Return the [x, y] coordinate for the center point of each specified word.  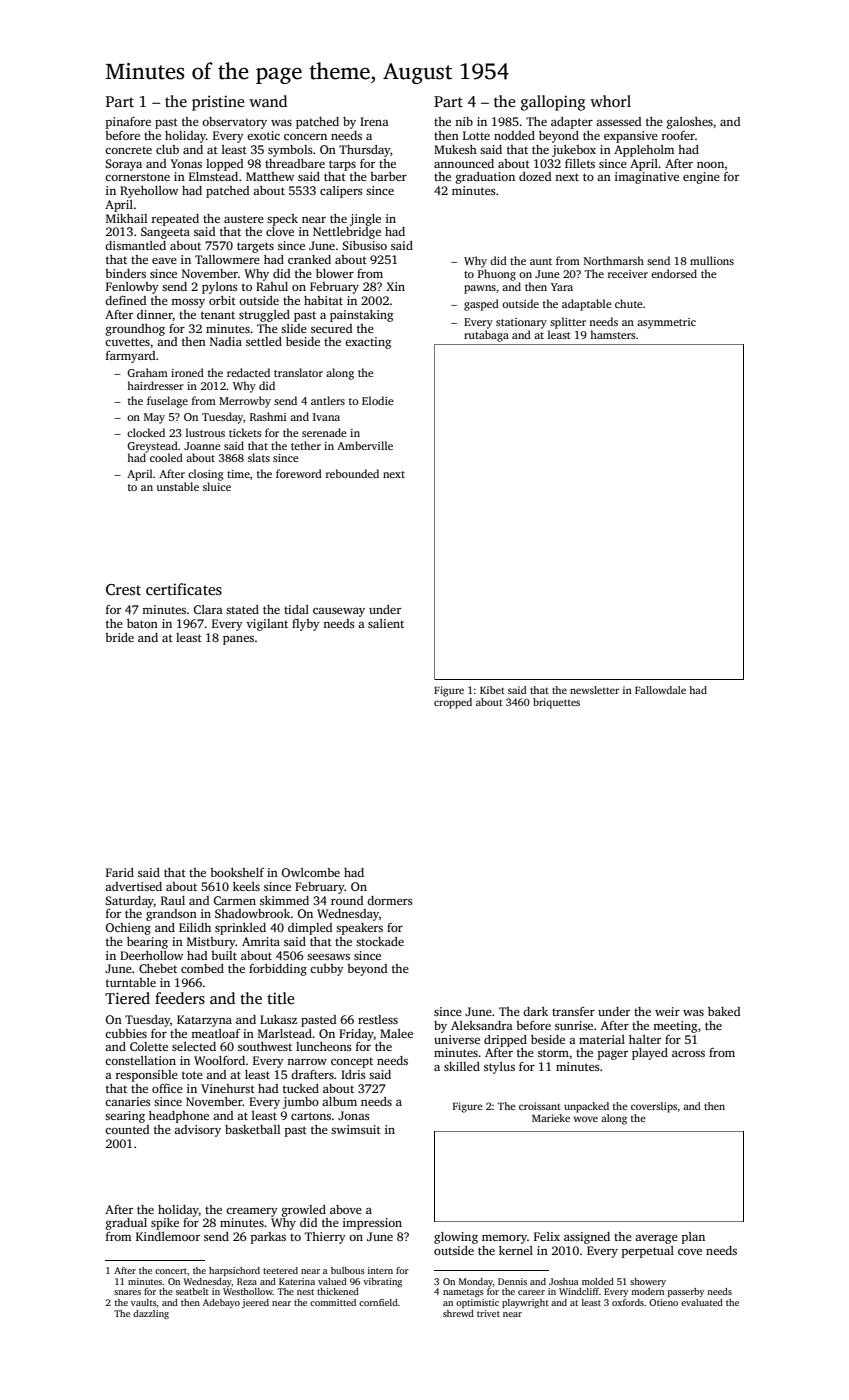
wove [586, 1119]
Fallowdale [660, 690]
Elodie [378, 400]
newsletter [594, 690]
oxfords [628, 1302]
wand [268, 101]
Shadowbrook [252, 913]
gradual [126, 1224]
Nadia [226, 341]
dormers [390, 900]
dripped [505, 1041]
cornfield [378, 1302]
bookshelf [237, 872]
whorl [610, 101]
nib [464, 121]
